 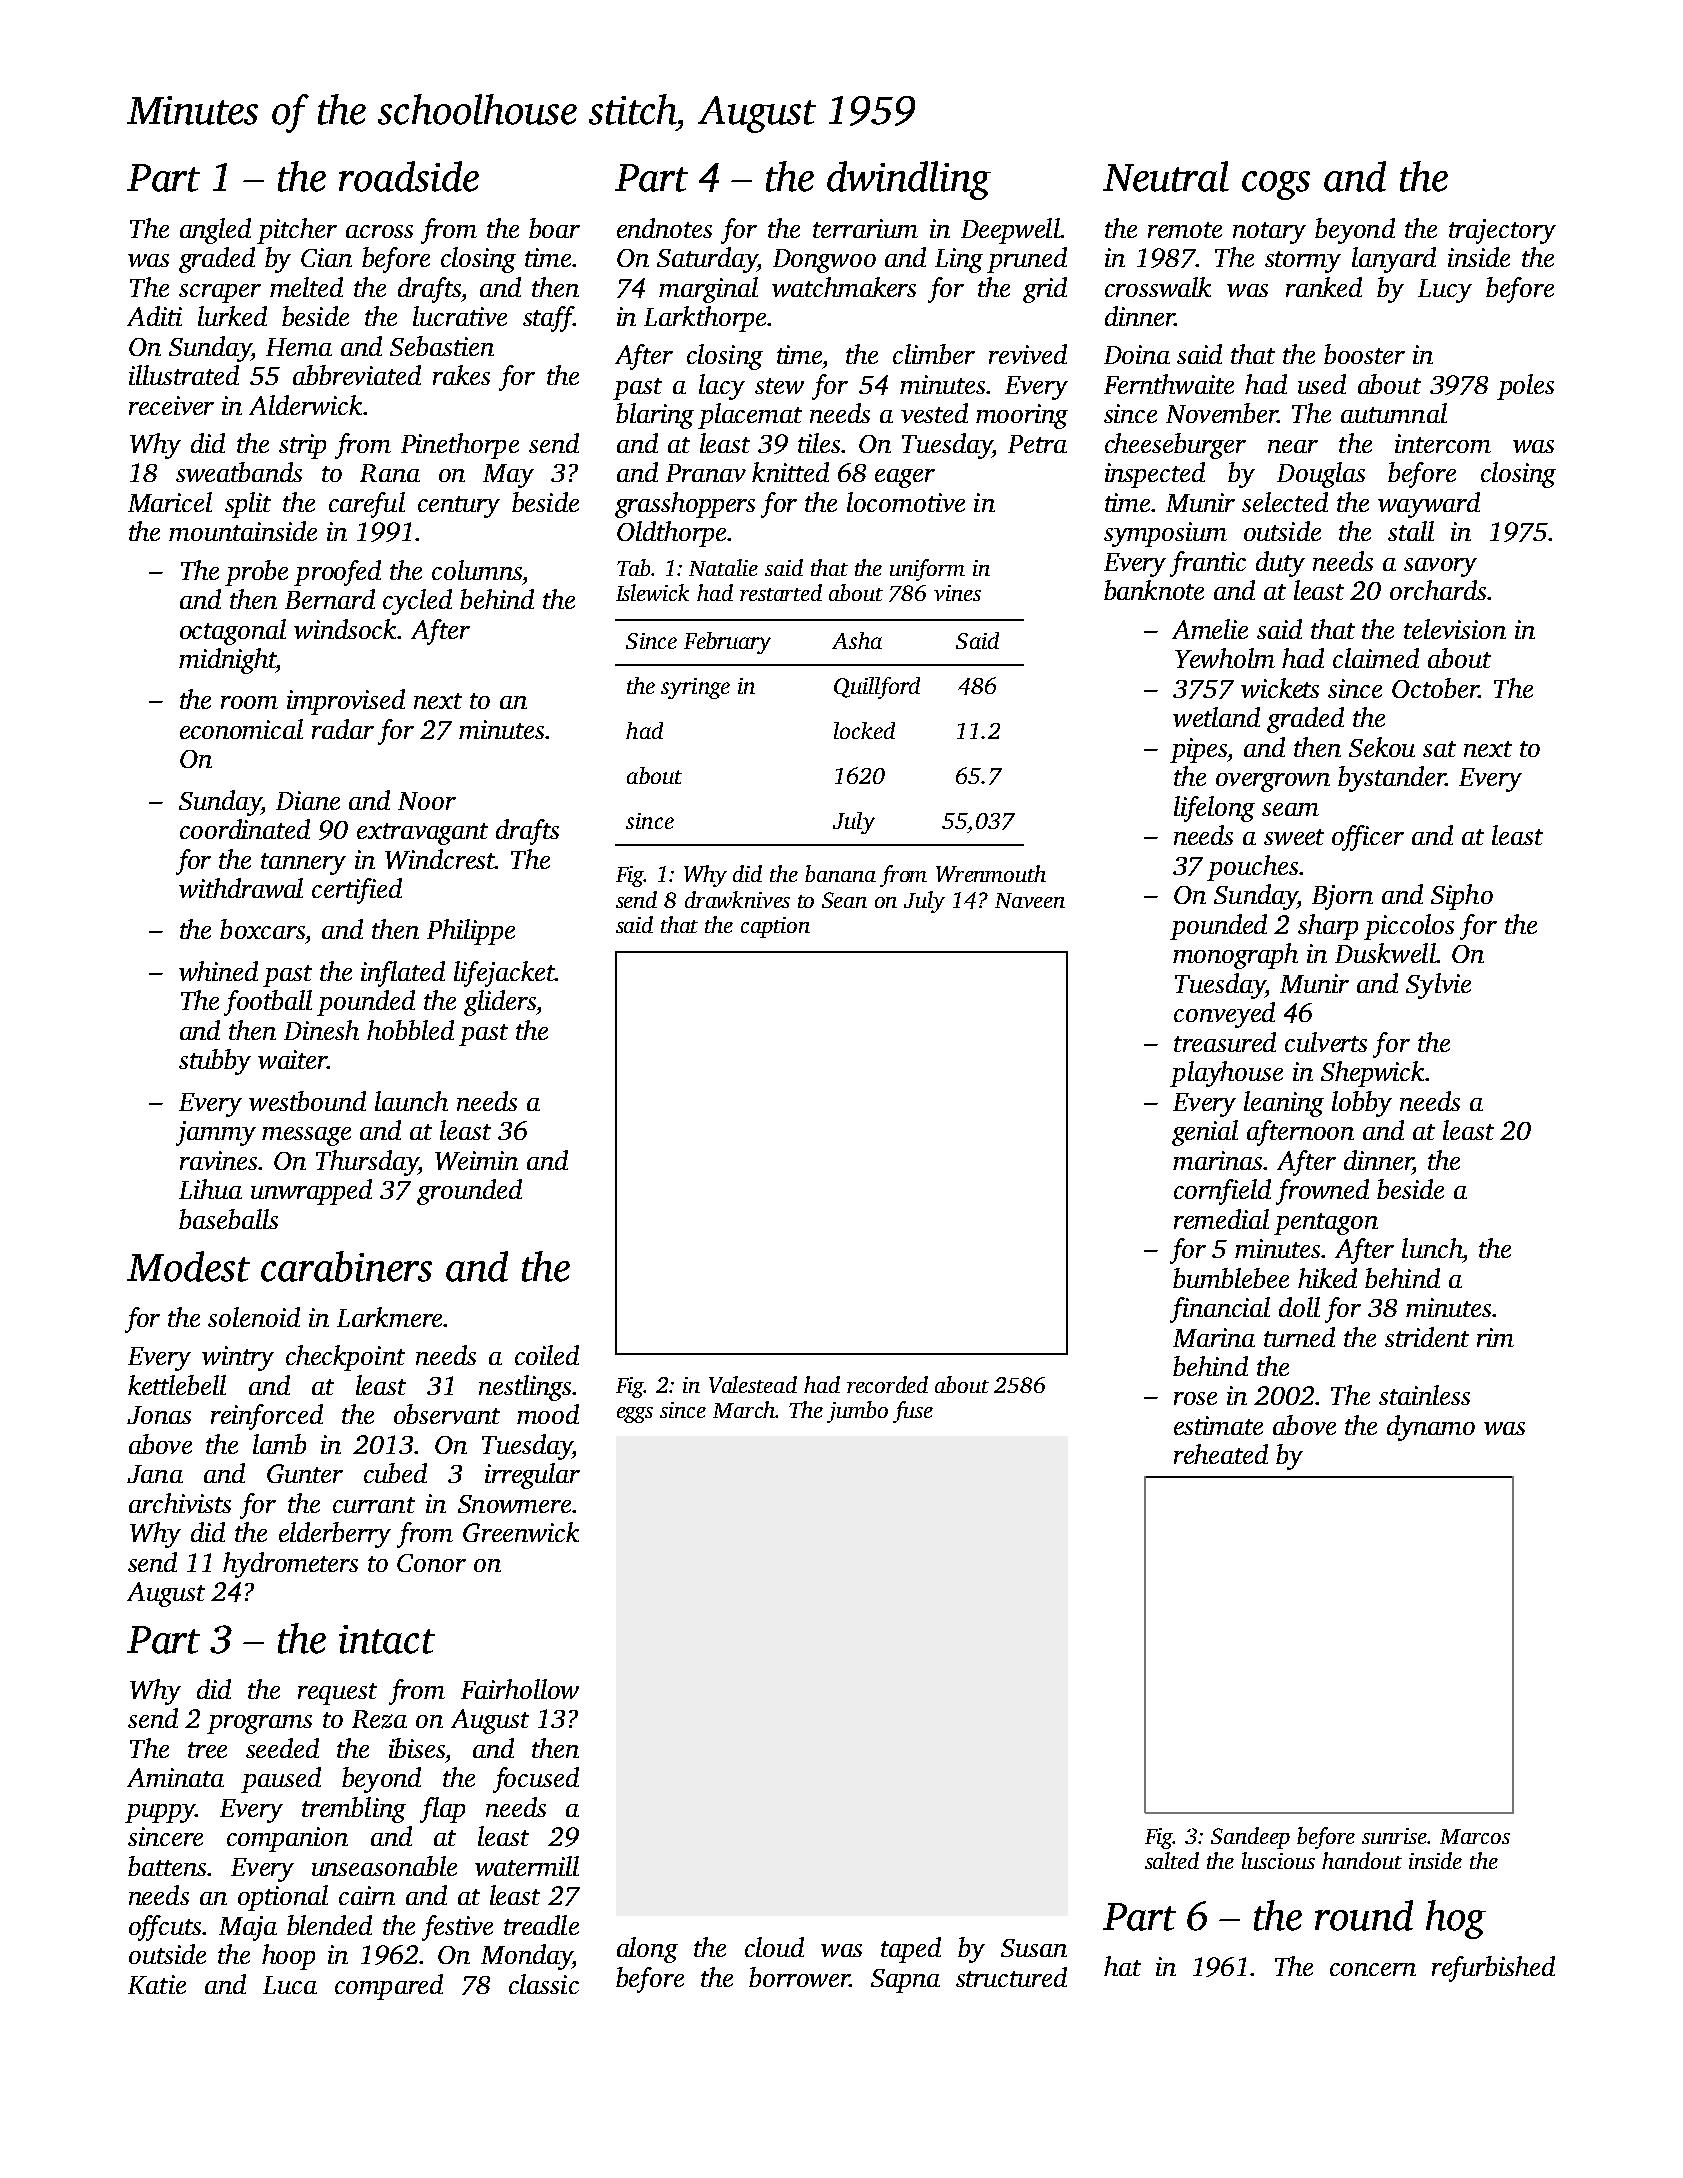 What do you see at coordinates (1435, 688) in the page?
I see `October` at bounding box center [1435, 688].
